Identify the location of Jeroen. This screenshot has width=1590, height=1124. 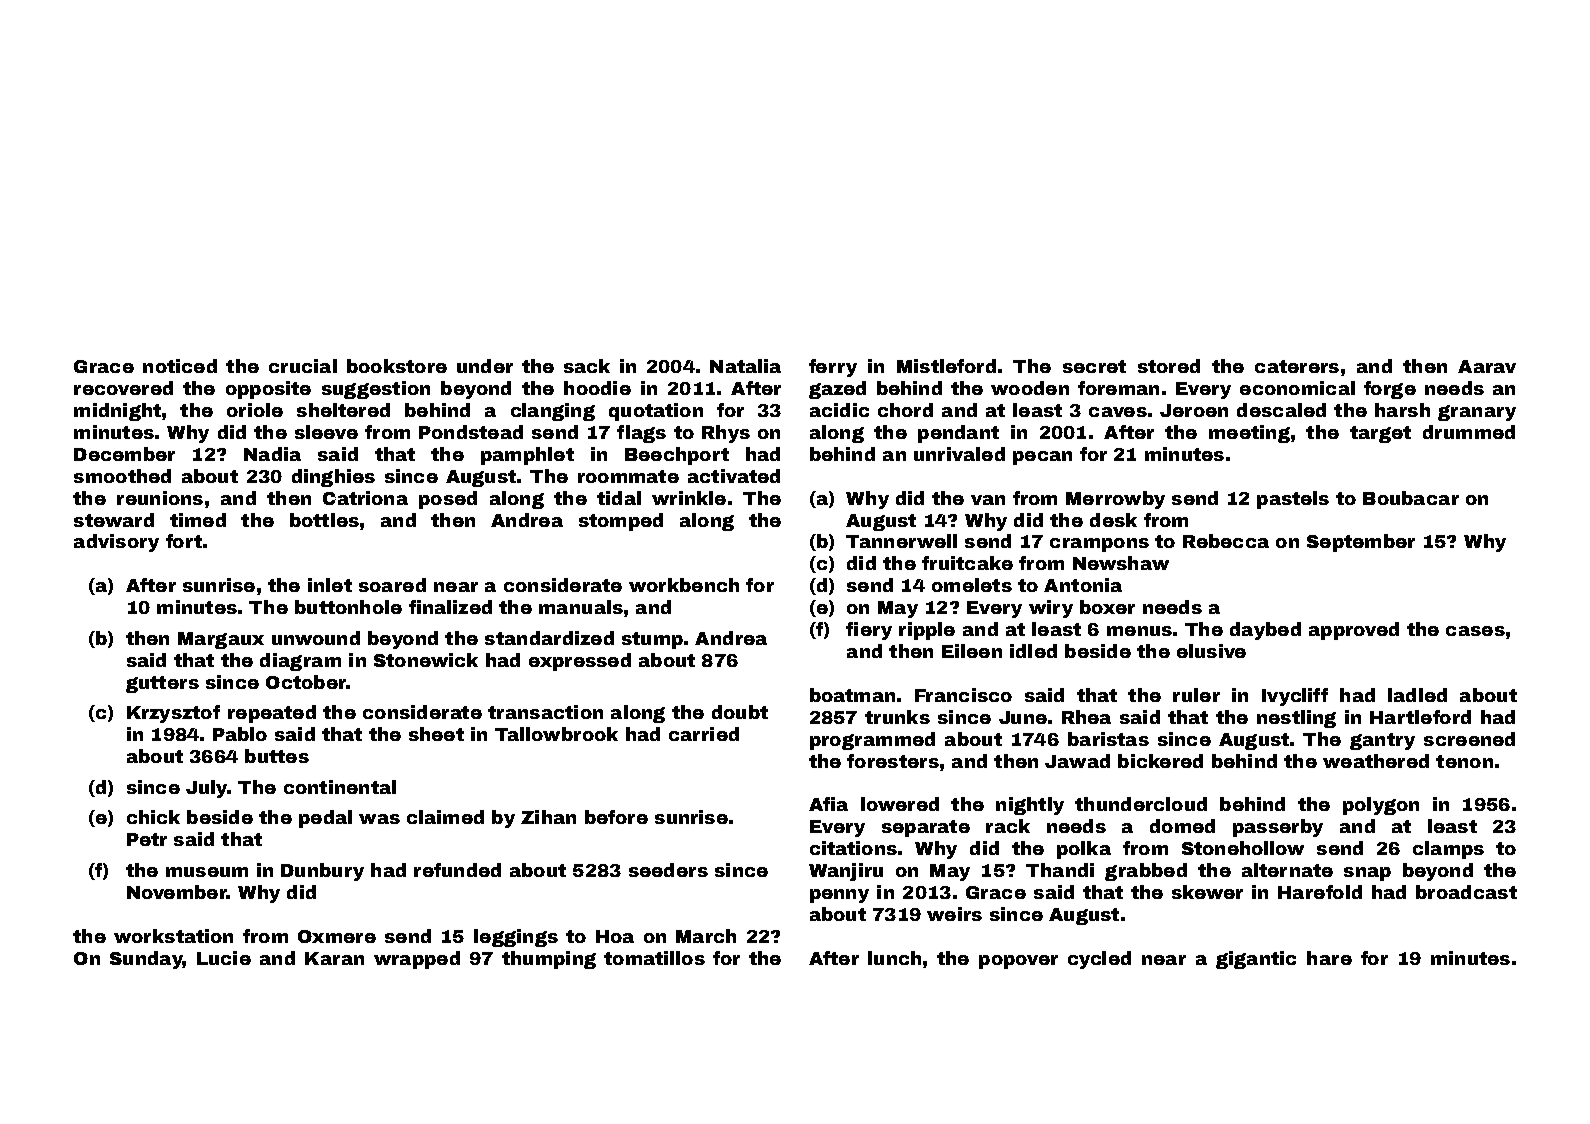
(1194, 410).
